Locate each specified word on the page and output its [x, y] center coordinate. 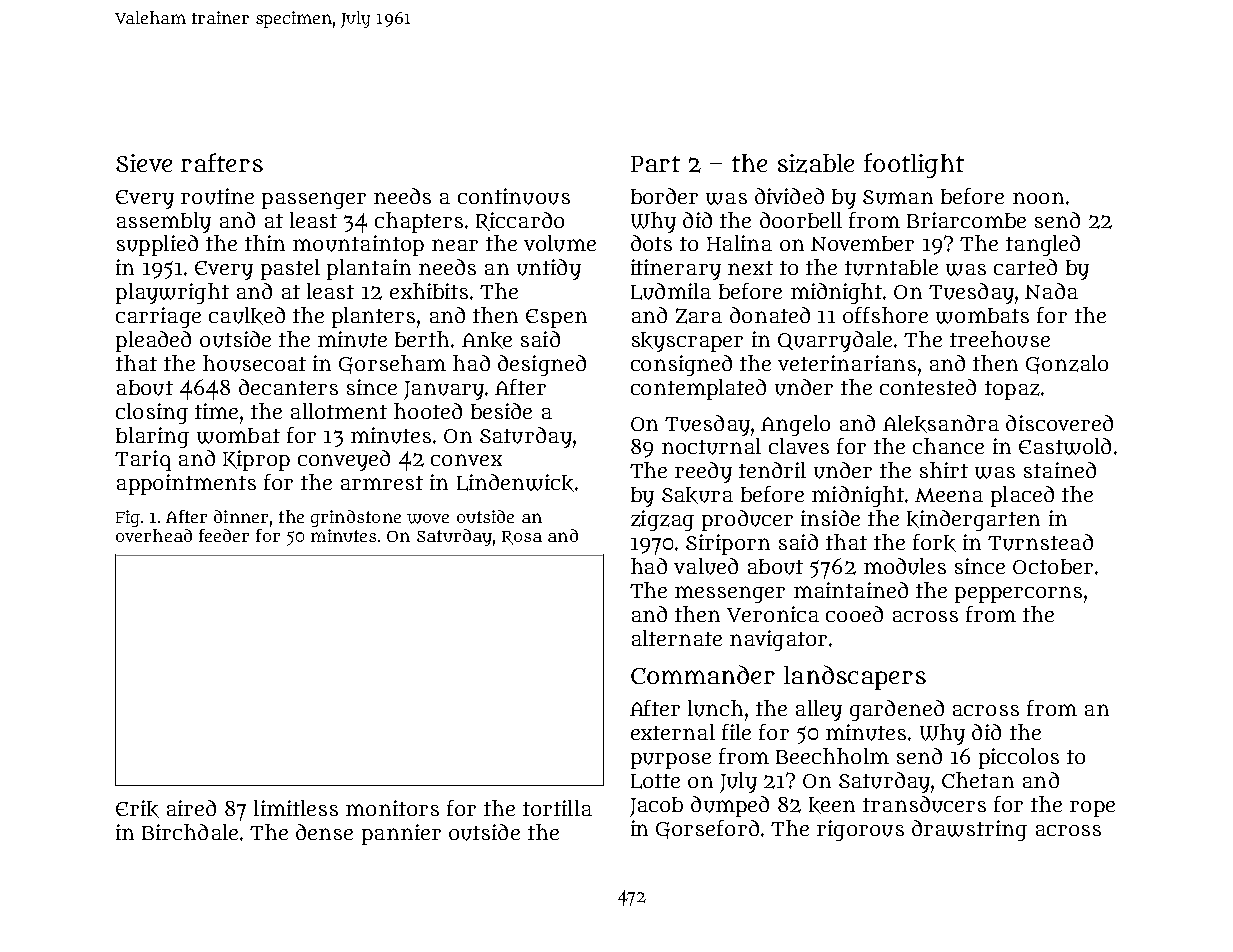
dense [324, 832]
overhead [154, 535]
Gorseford [707, 829]
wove [428, 519]
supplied [157, 245]
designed [542, 365]
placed [1022, 496]
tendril [772, 470]
